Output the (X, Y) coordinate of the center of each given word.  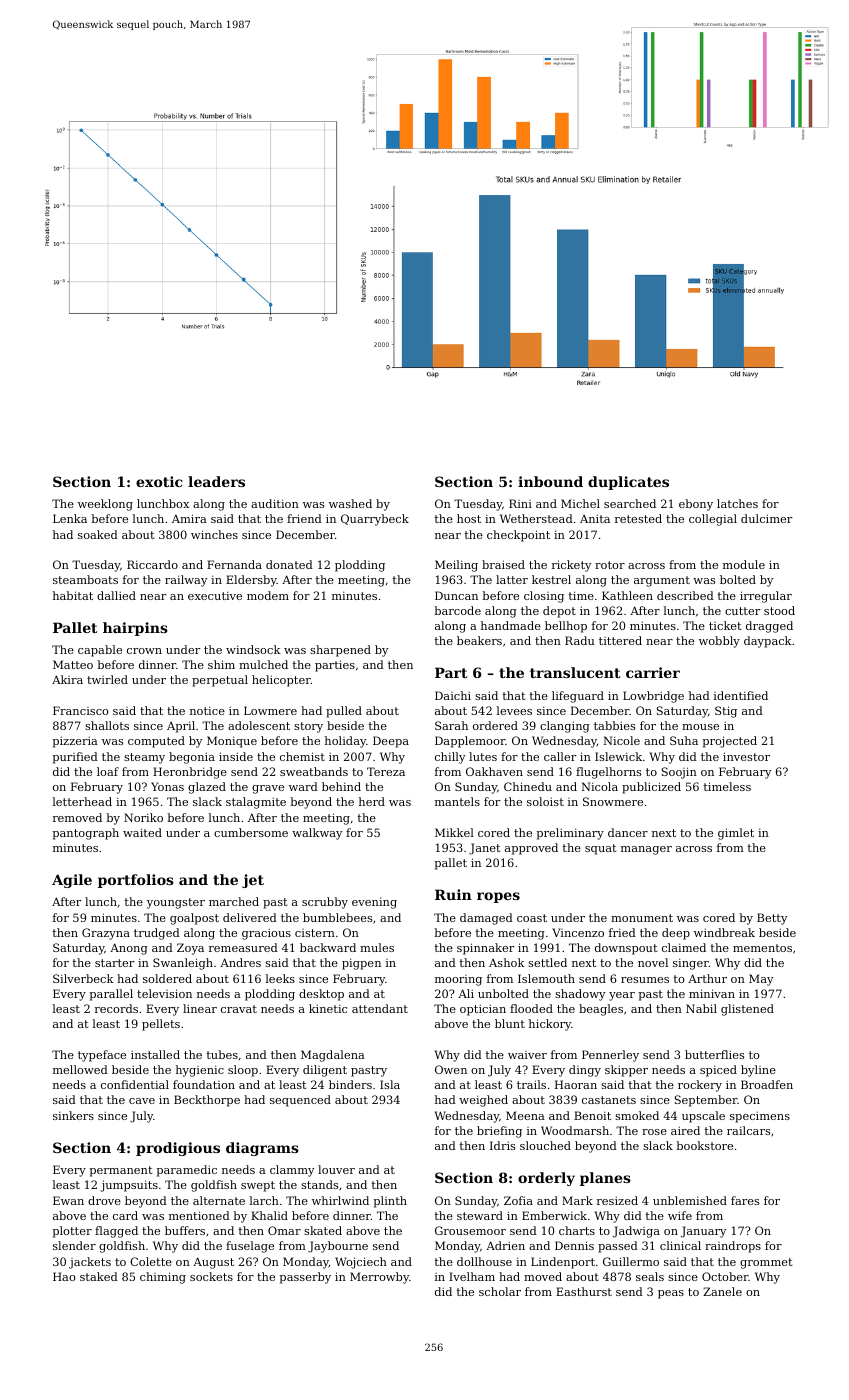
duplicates (628, 483)
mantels (457, 801)
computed (156, 742)
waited (142, 832)
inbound (550, 481)
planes (605, 1179)
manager (646, 850)
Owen (451, 1069)
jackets (90, 1263)
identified (741, 695)
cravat (239, 1009)
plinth (390, 1202)
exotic (159, 481)
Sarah (451, 725)
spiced (718, 1071)
